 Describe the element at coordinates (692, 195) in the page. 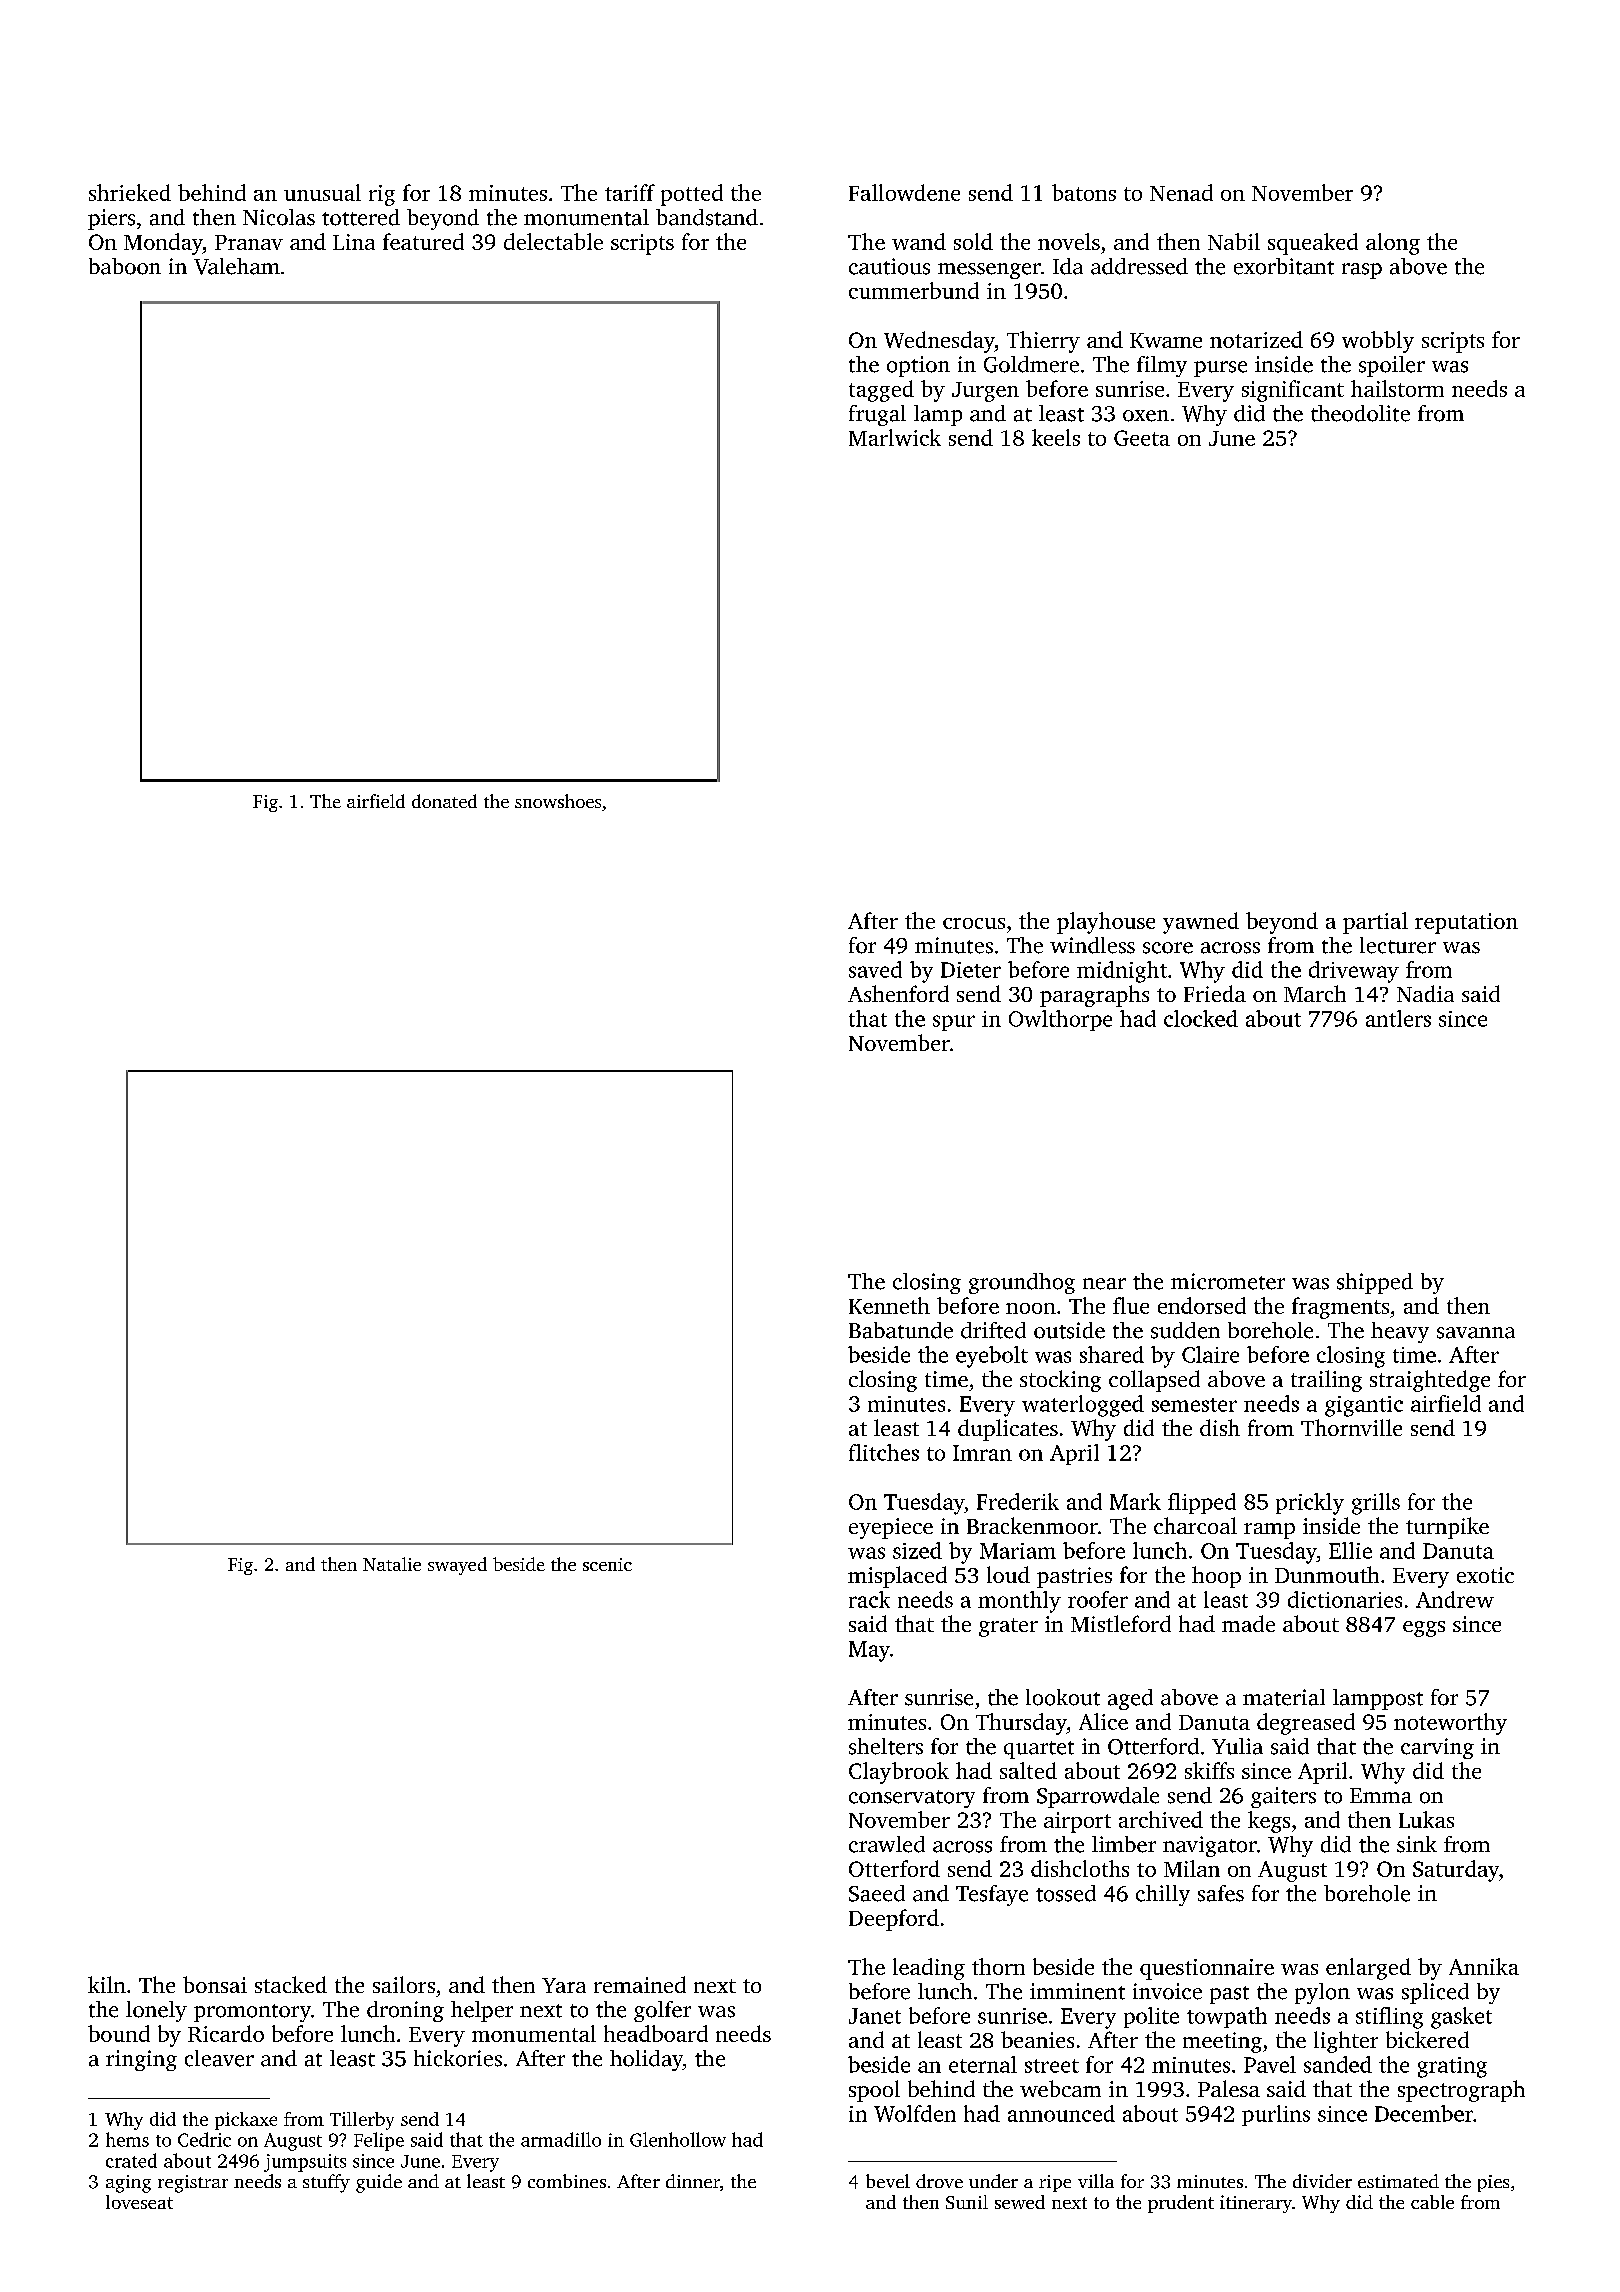

I see `potted` at that location.
